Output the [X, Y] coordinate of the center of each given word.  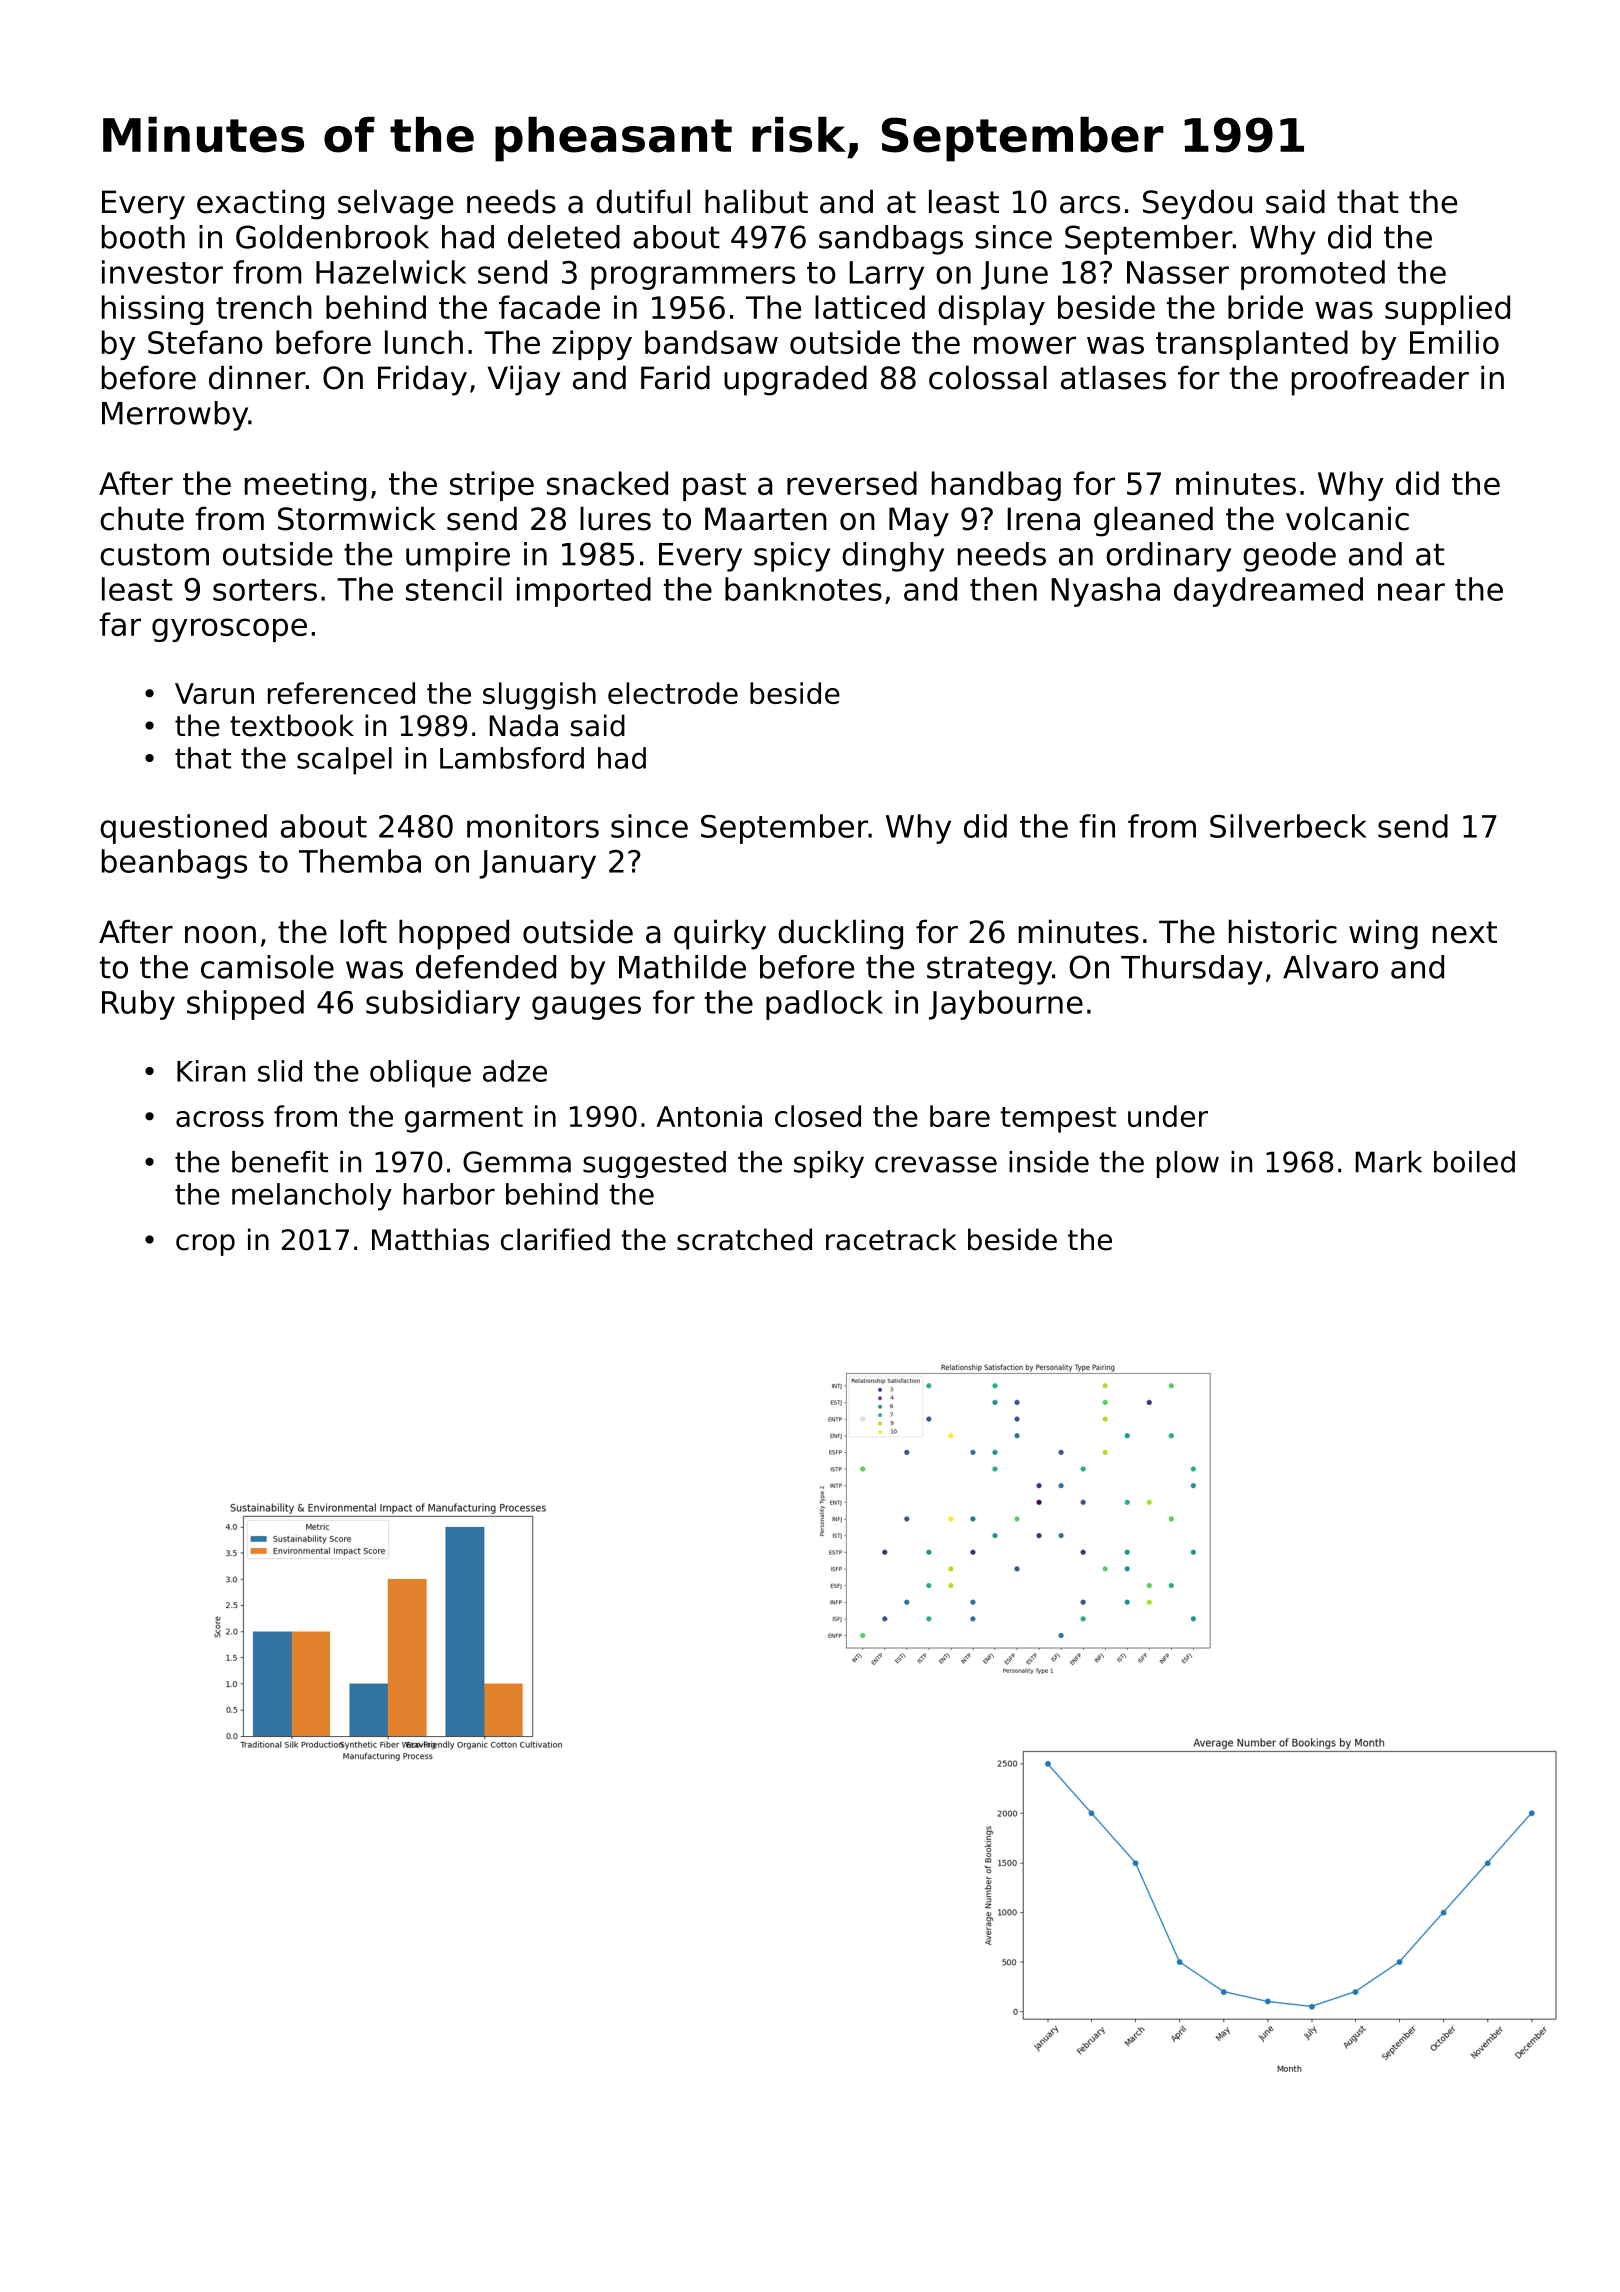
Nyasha [1105, 592]
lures [615, 518]
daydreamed [1268, 592]
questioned [183, 829]
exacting [260, 204]
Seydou [1197, 204]
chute [142, 518]
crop [205, 1245]
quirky [720, 934]
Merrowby [175, 416]
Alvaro [1330, 967]
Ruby [138, 1005]
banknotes [803, 589]
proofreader [1380, 380]
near [1411, 592]
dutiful [643, 201]
